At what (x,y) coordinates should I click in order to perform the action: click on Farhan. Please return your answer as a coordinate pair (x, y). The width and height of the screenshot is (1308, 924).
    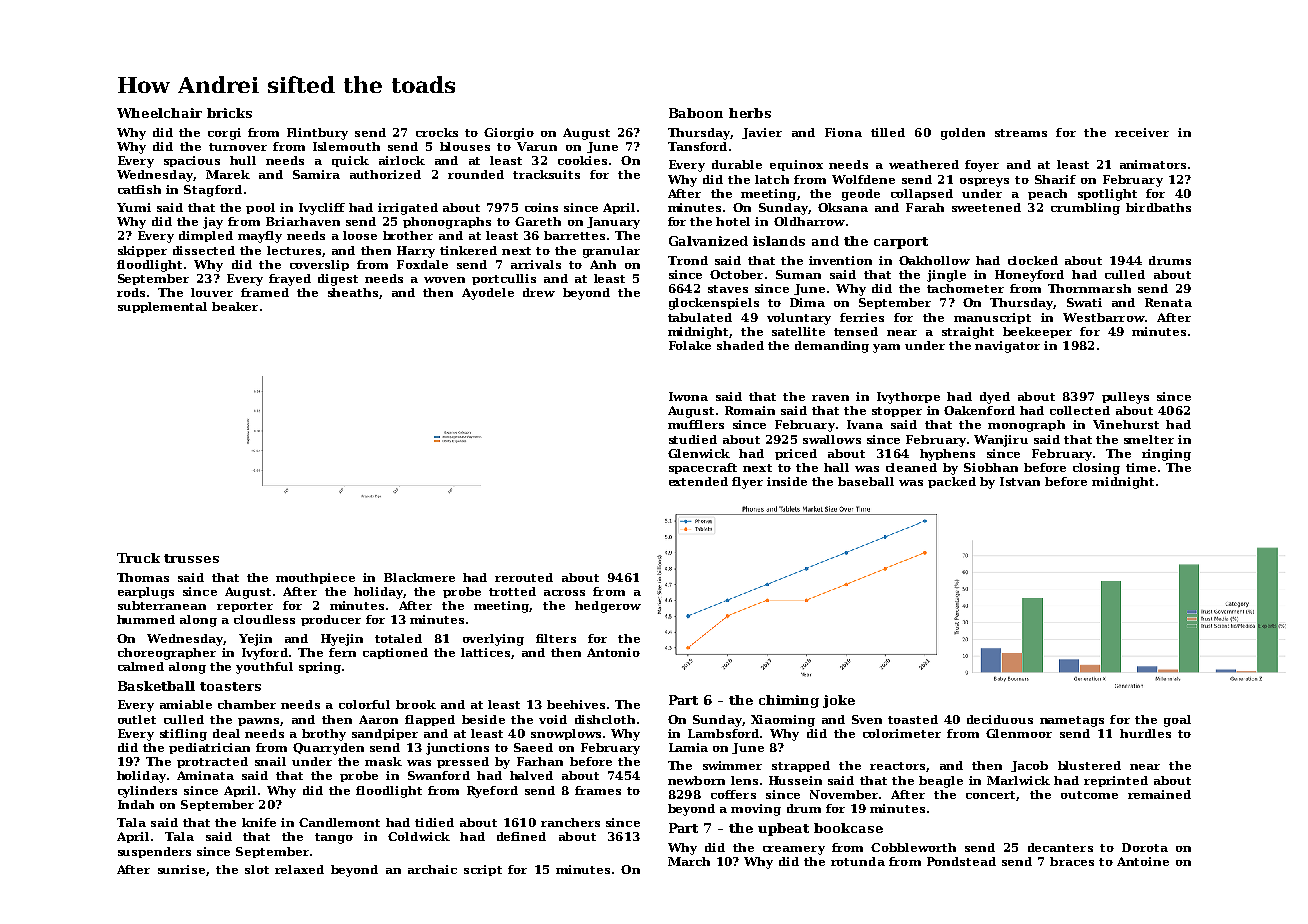
    Looking at the image, I should click on (540, 761).
